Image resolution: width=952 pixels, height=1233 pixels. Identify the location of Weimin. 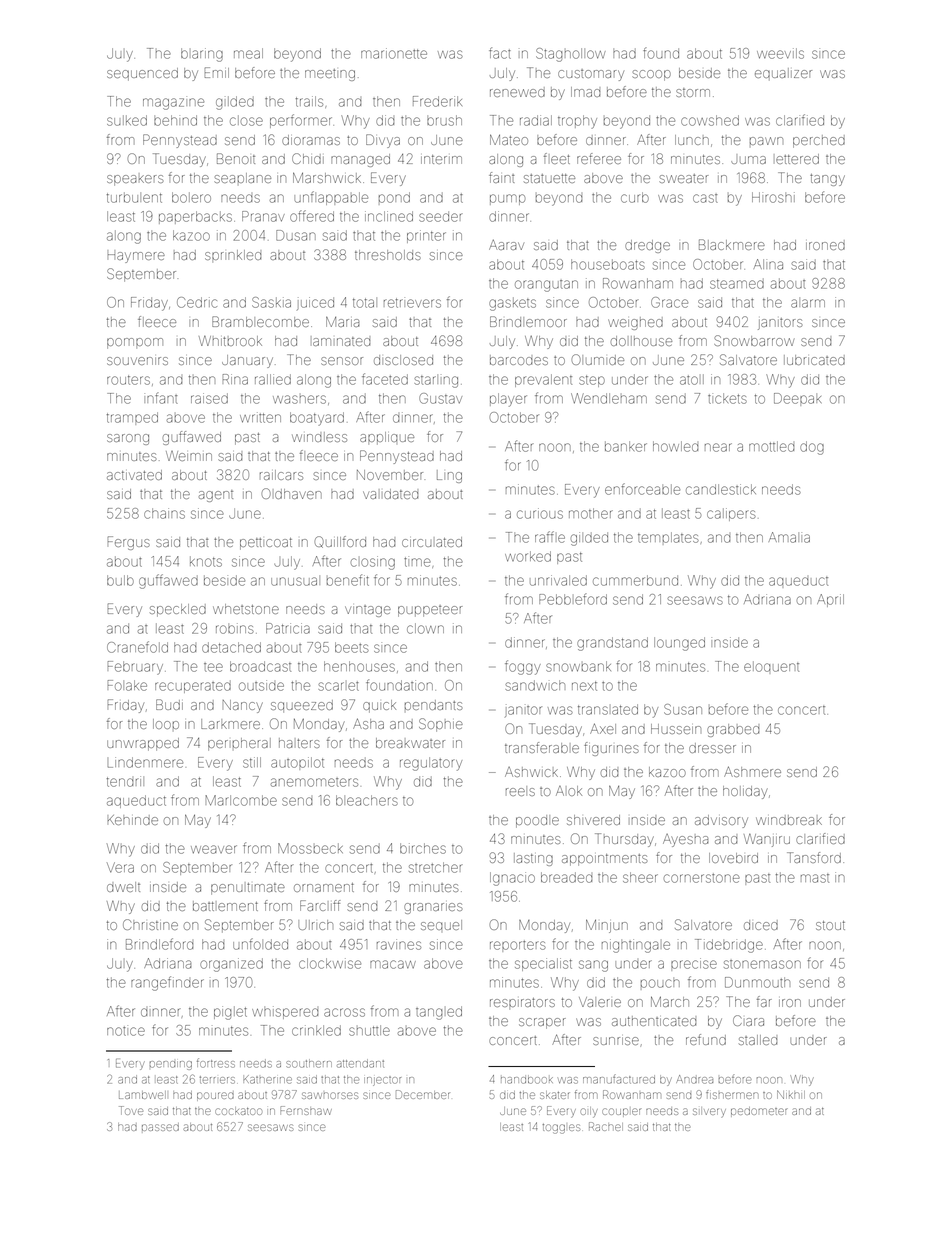
(189, 456).
